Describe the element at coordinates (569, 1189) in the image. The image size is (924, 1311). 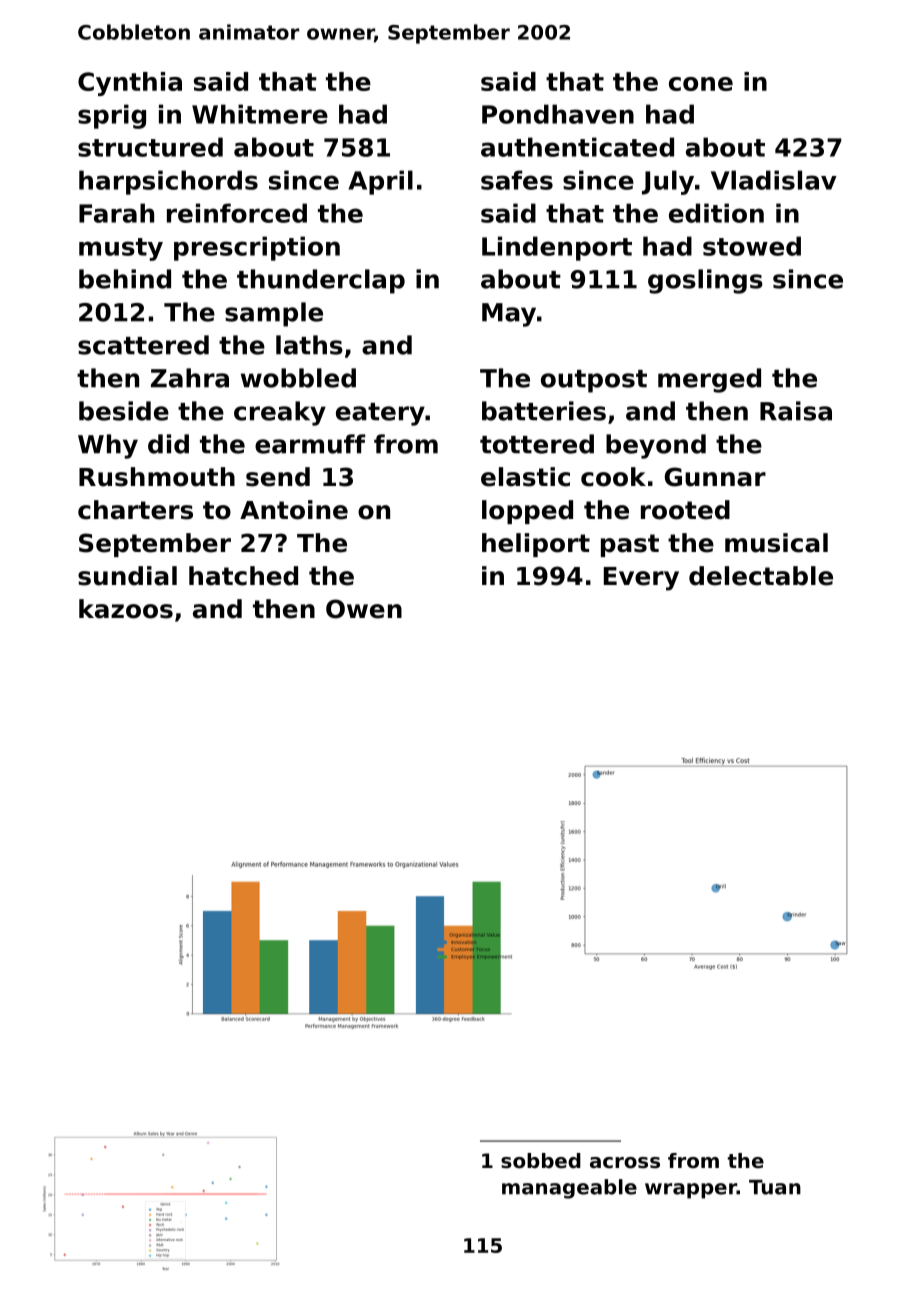
I see `manageable` at that location.
